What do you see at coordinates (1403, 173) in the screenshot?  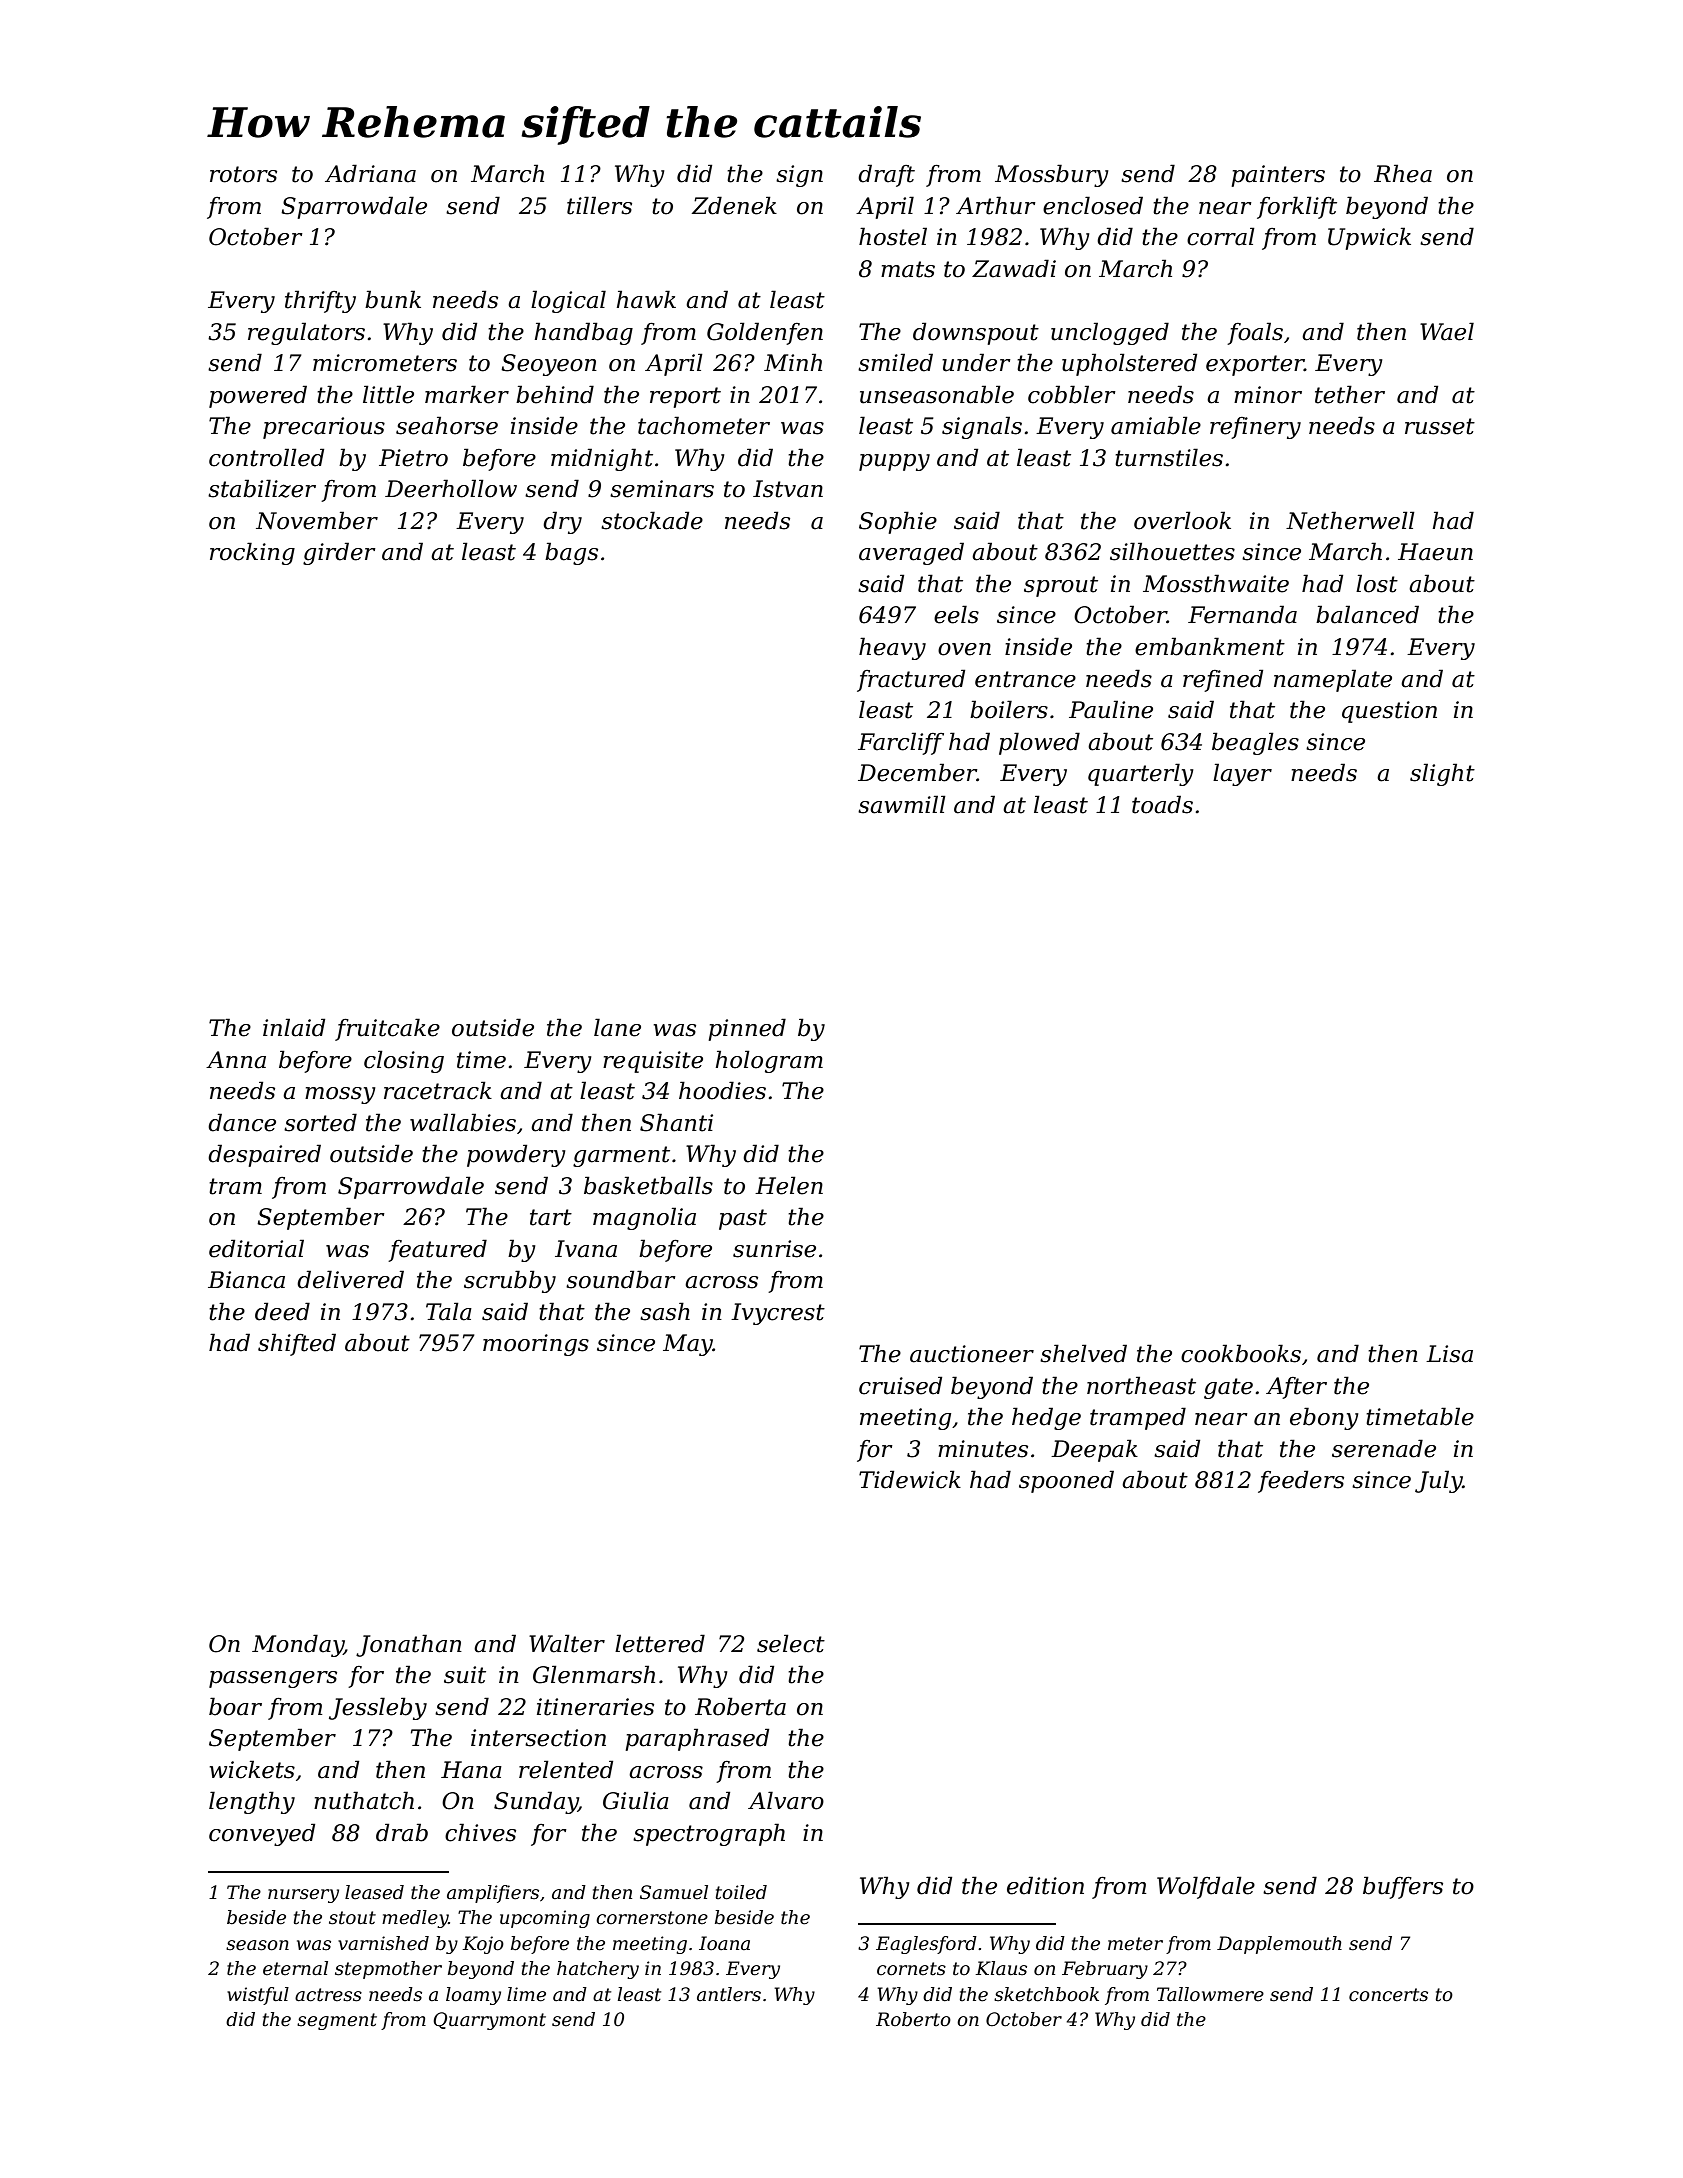 I see `Rhea` at bounding box center [1403, 173].
